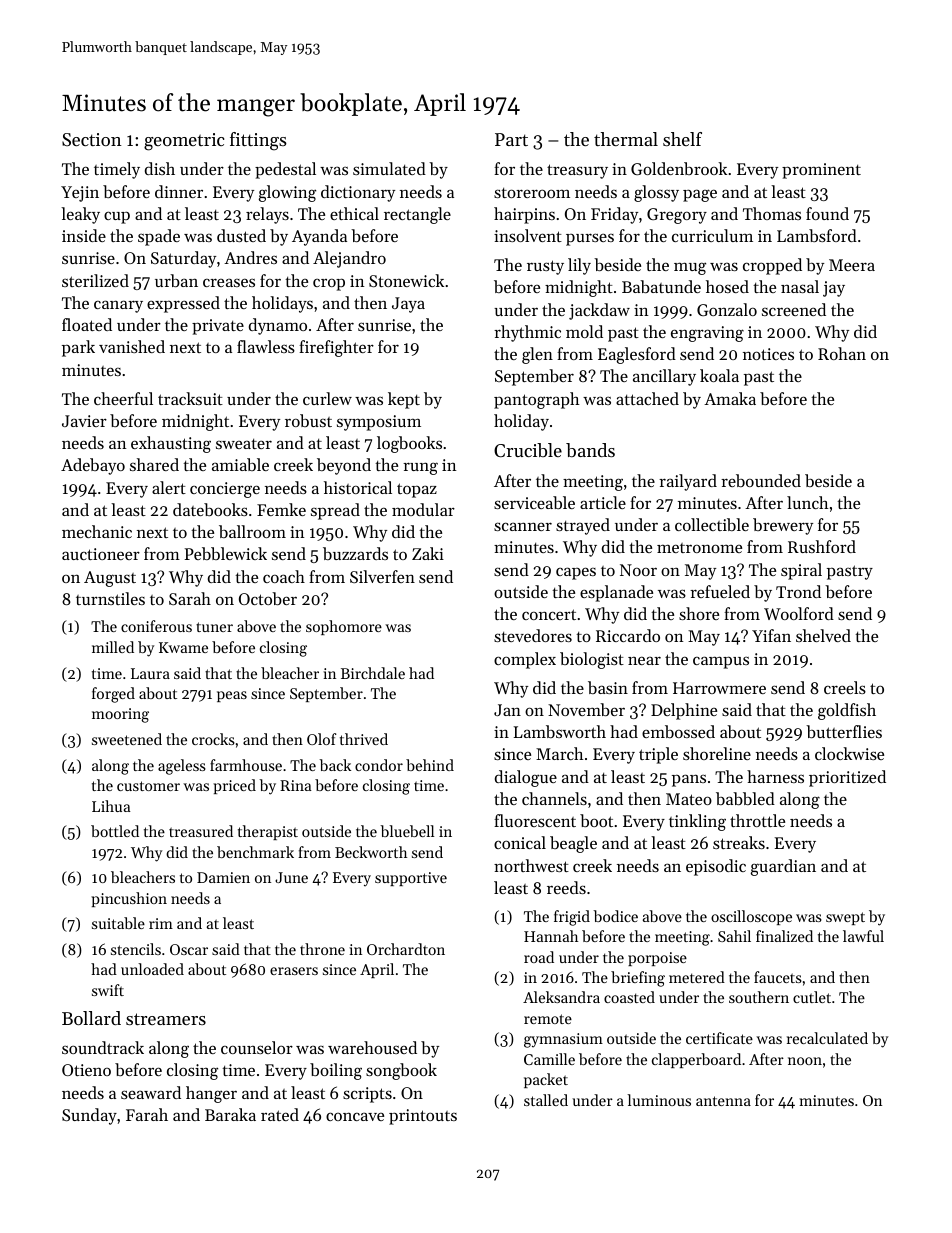 This screenshot has width=952, height=1233. What do you see at coordinates (241, 235) in the screenshot?
I see `dusted` at bounding box center [241, 235].
